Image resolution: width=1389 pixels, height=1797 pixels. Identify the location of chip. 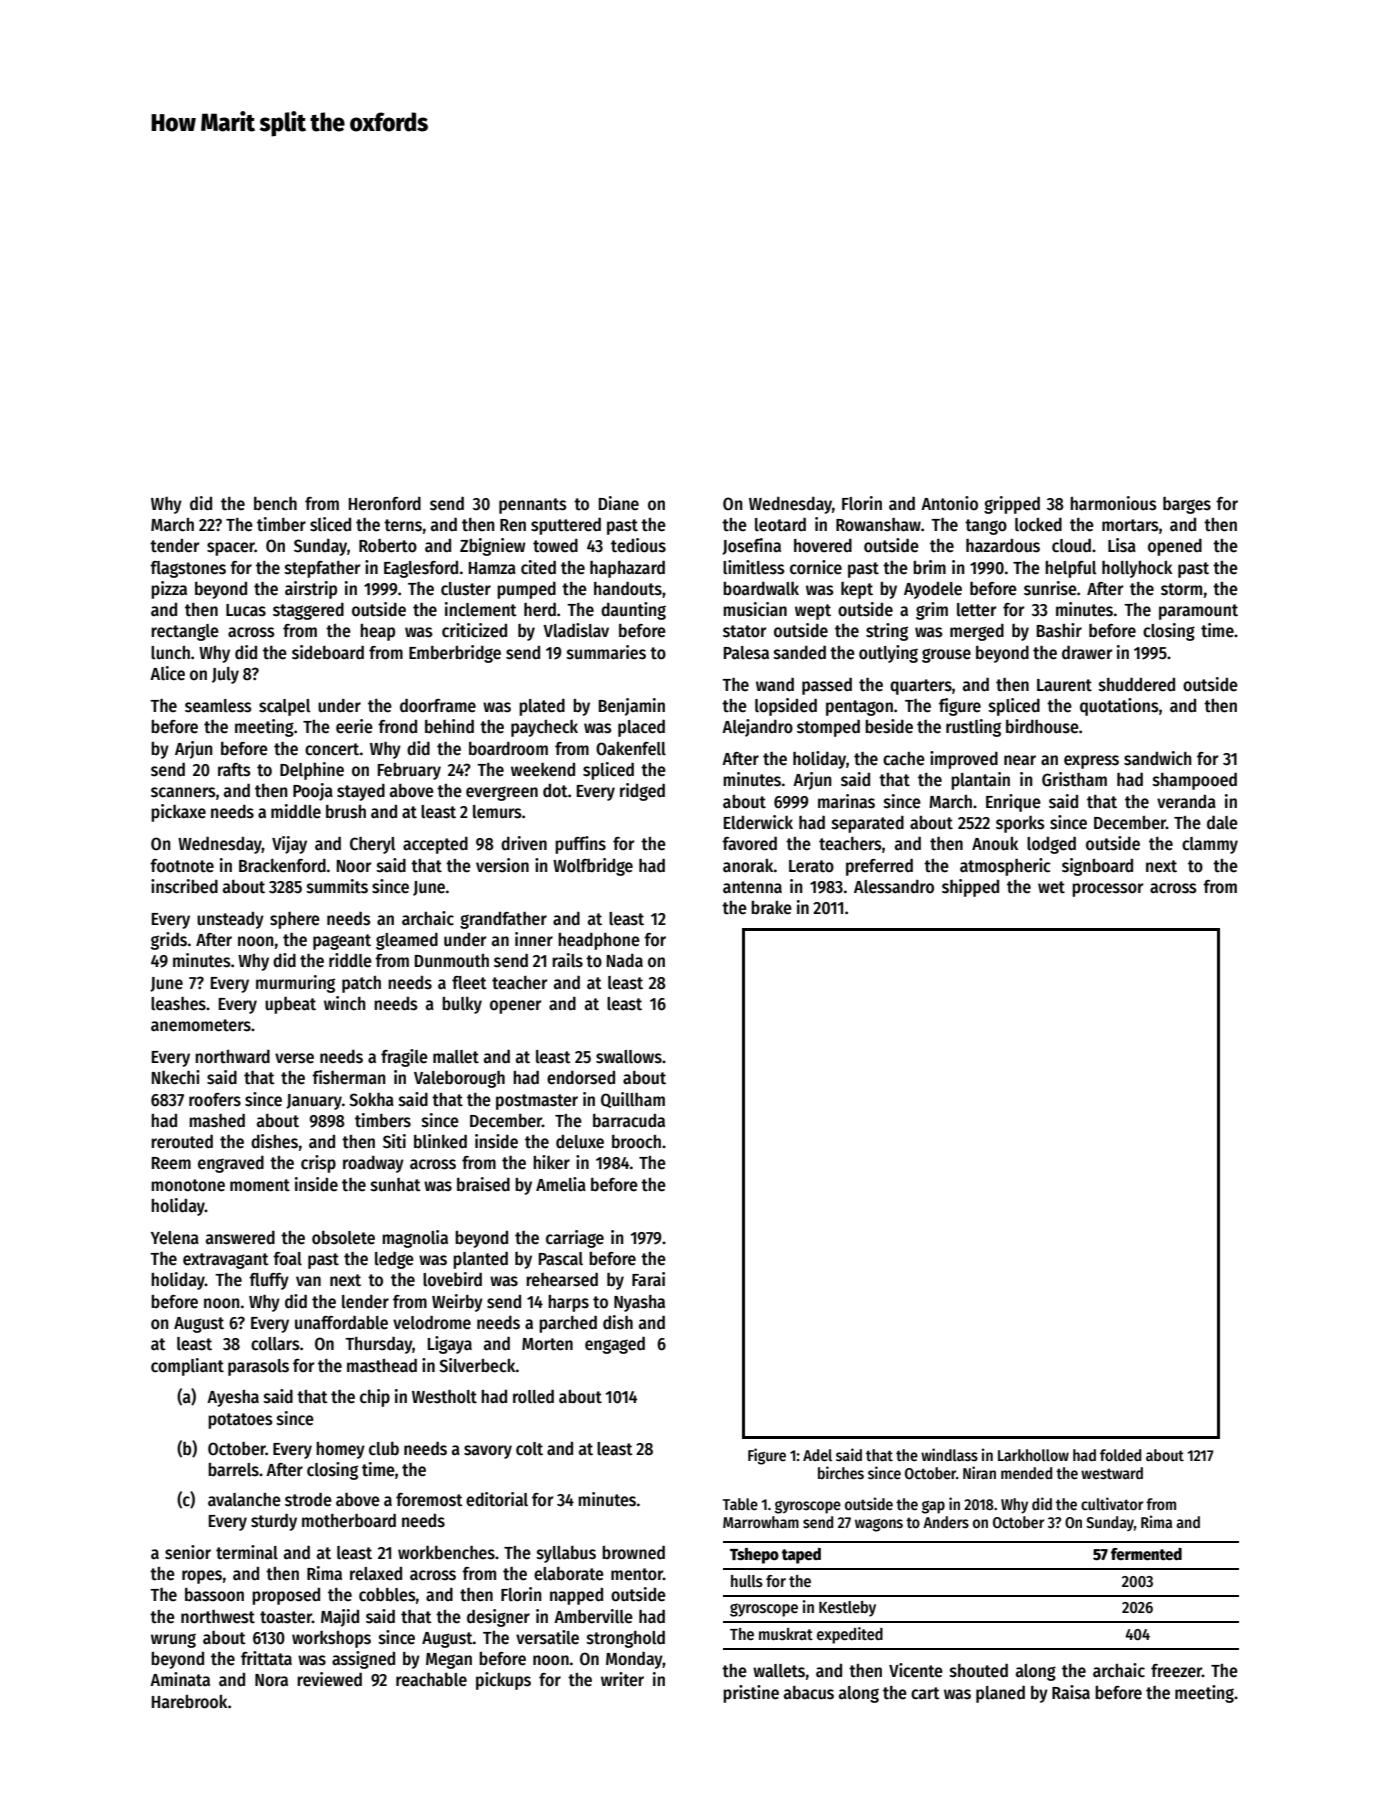
(375, 1398).
